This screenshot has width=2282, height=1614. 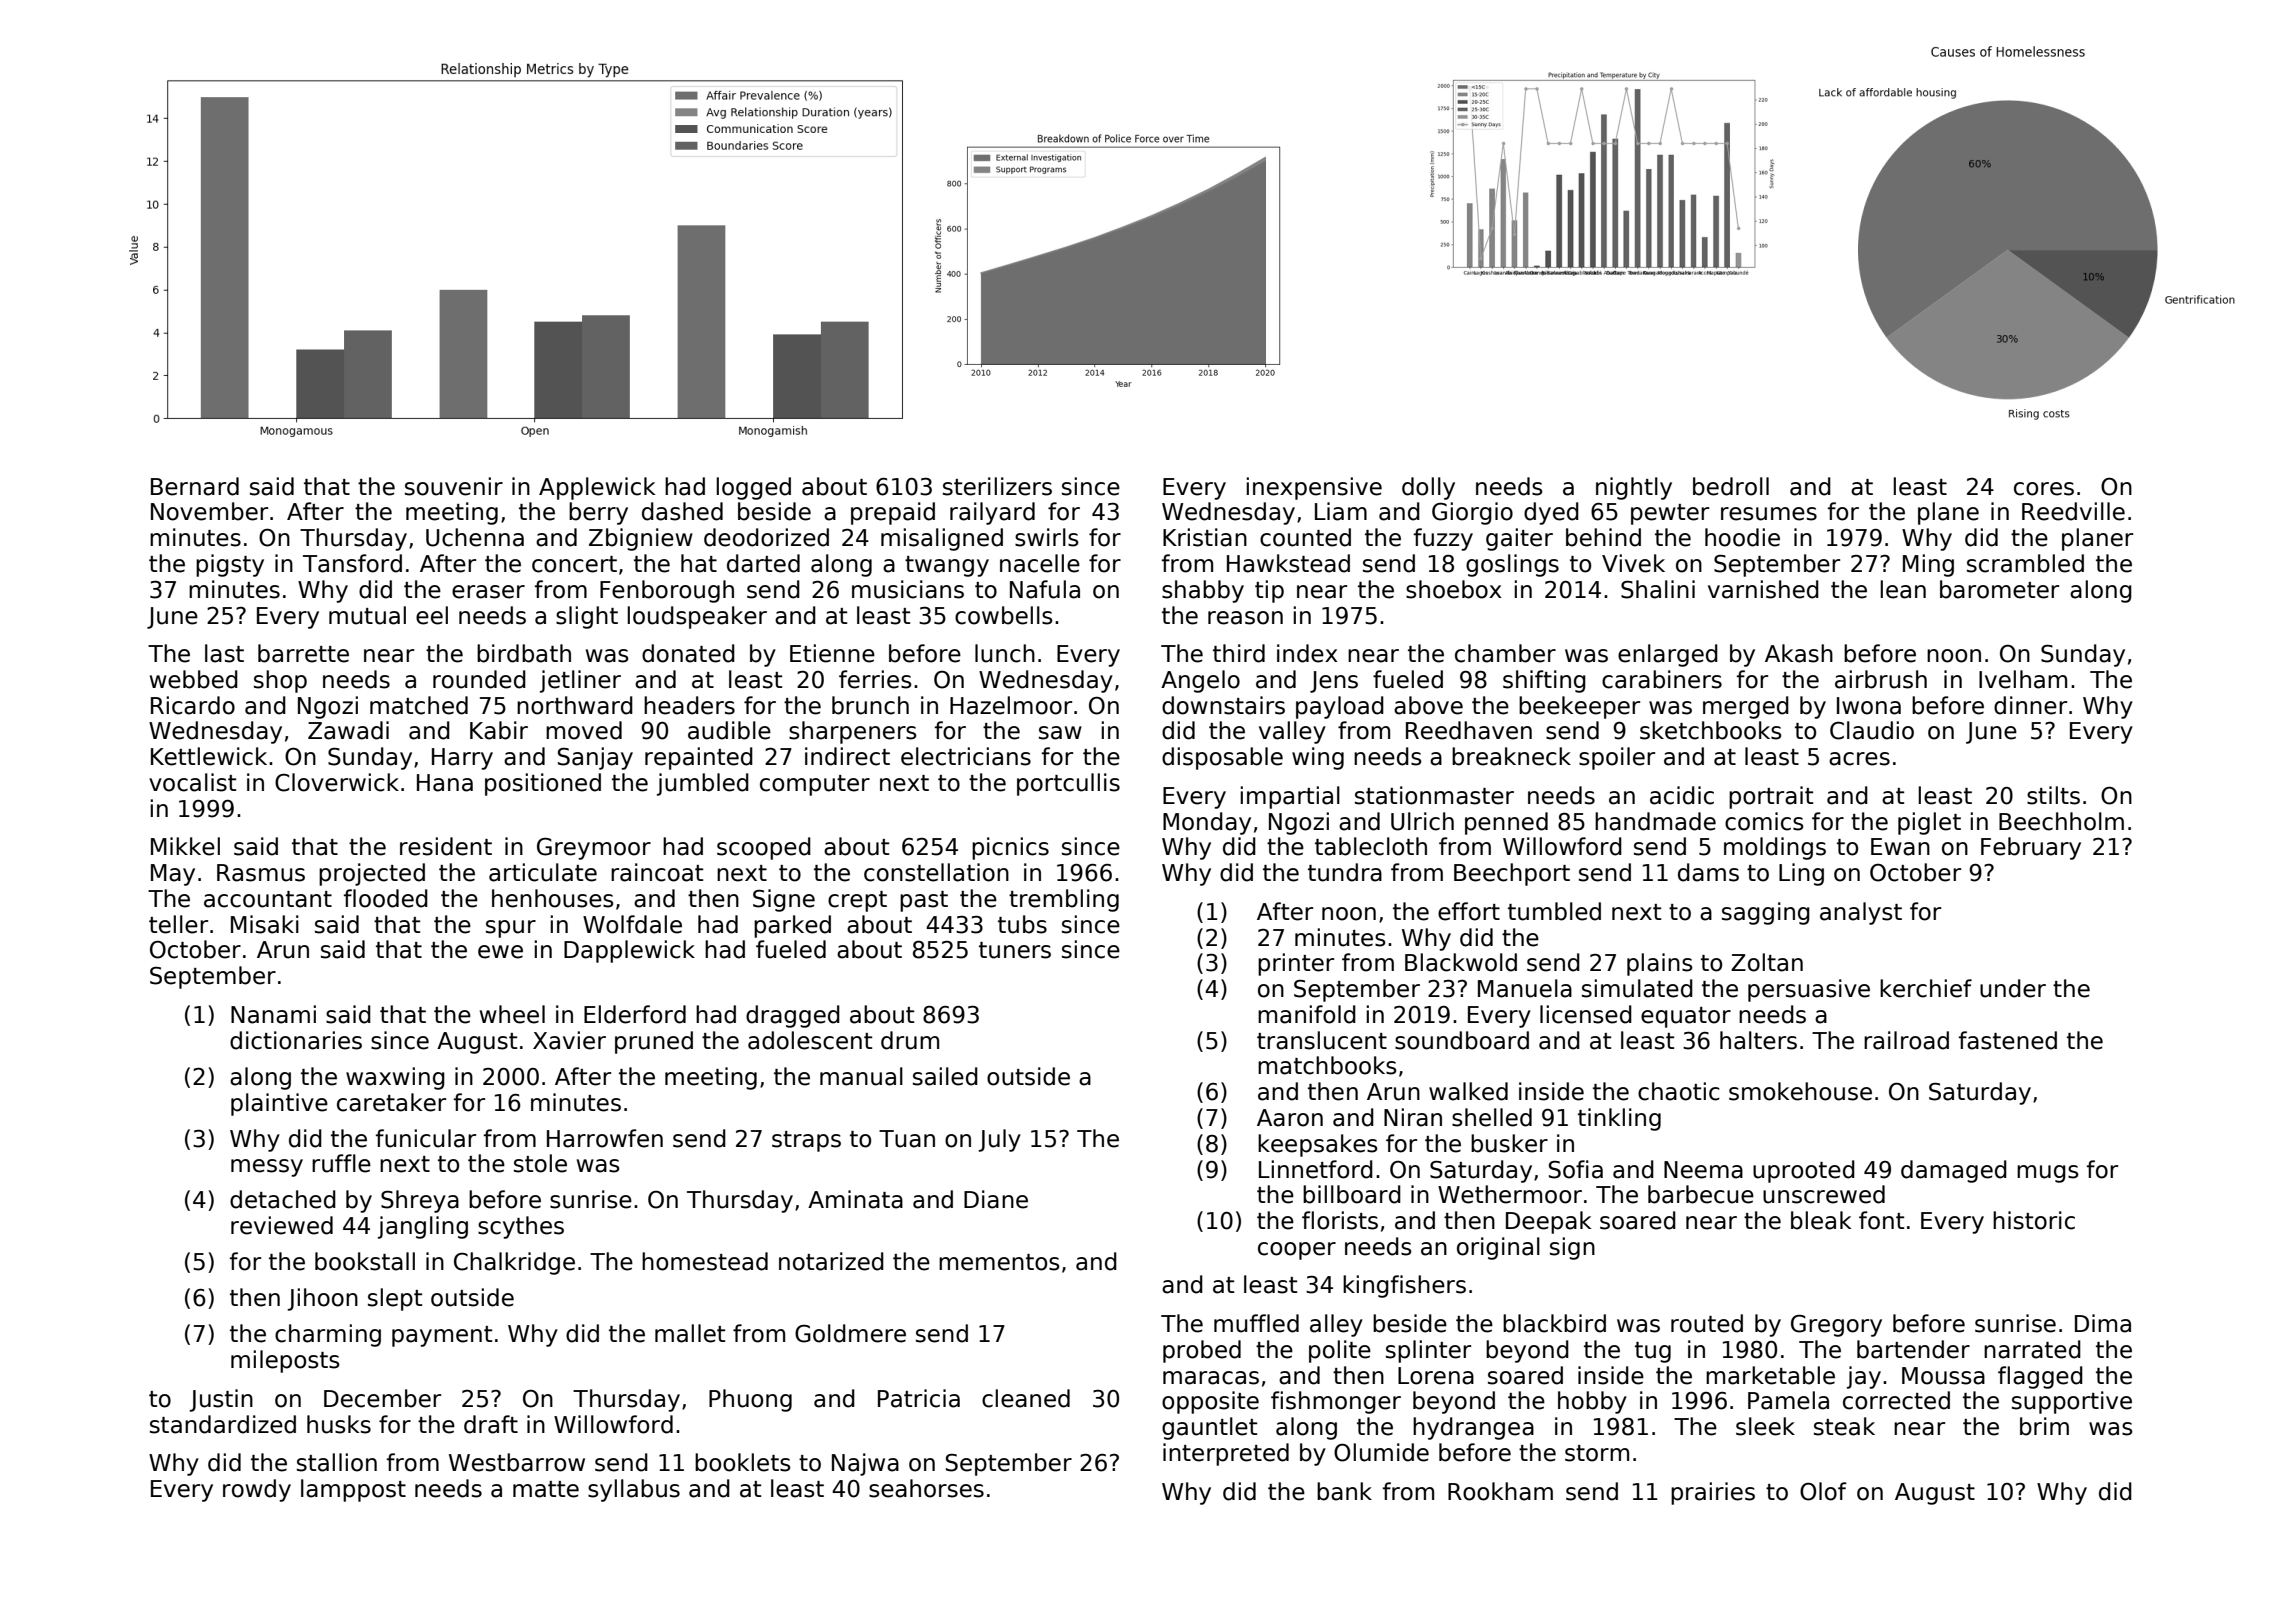 I want to click on pigsty, so click(x=230, y=565).
